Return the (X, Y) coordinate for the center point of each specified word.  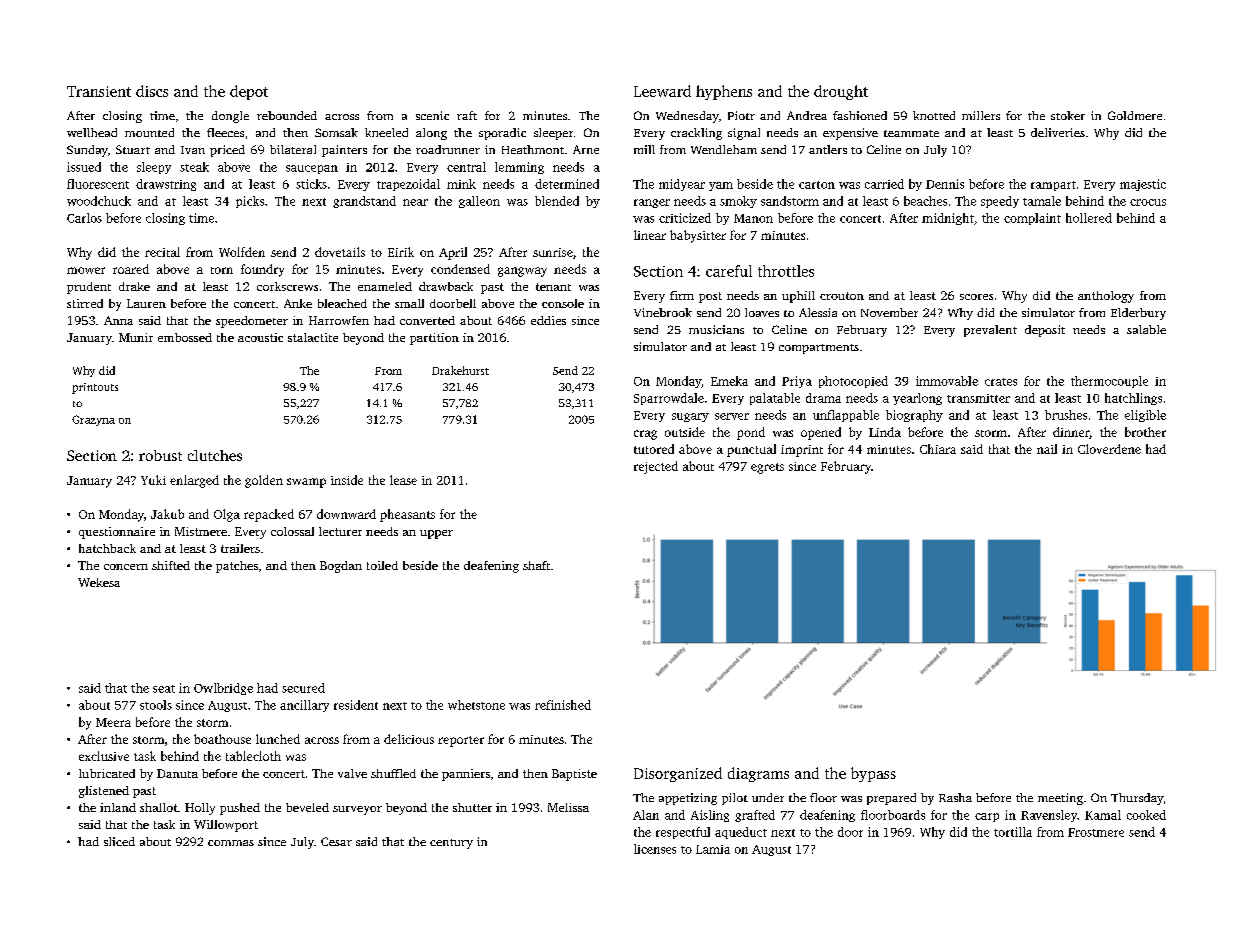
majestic (1143, 185)
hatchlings (1133, 399)
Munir (136, 337)
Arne (586, 149)
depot (249, 92)
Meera (113, 722)
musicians (716, 329)
